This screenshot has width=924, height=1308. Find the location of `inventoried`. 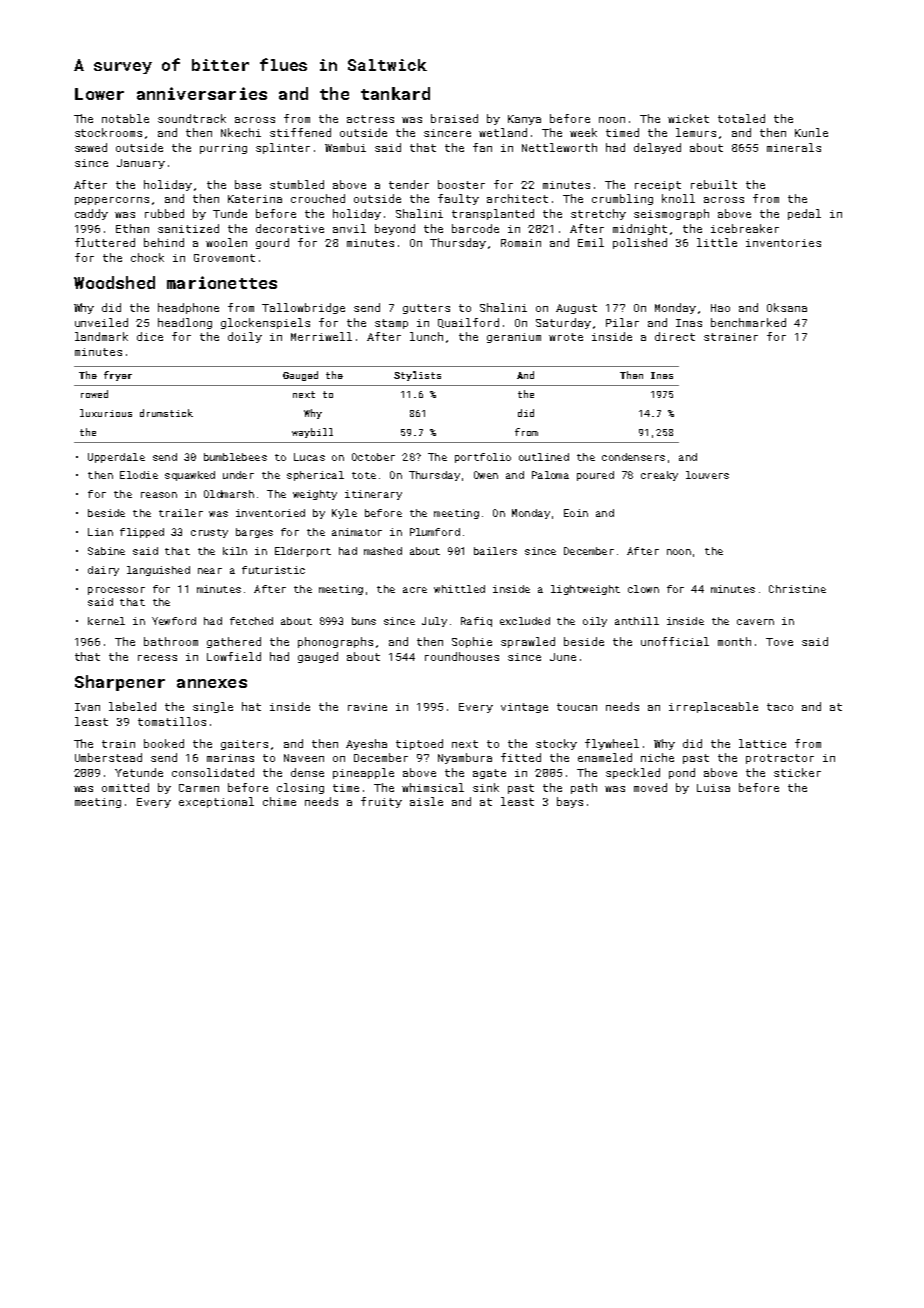

inventoried is located at coordinates (270, 513).
